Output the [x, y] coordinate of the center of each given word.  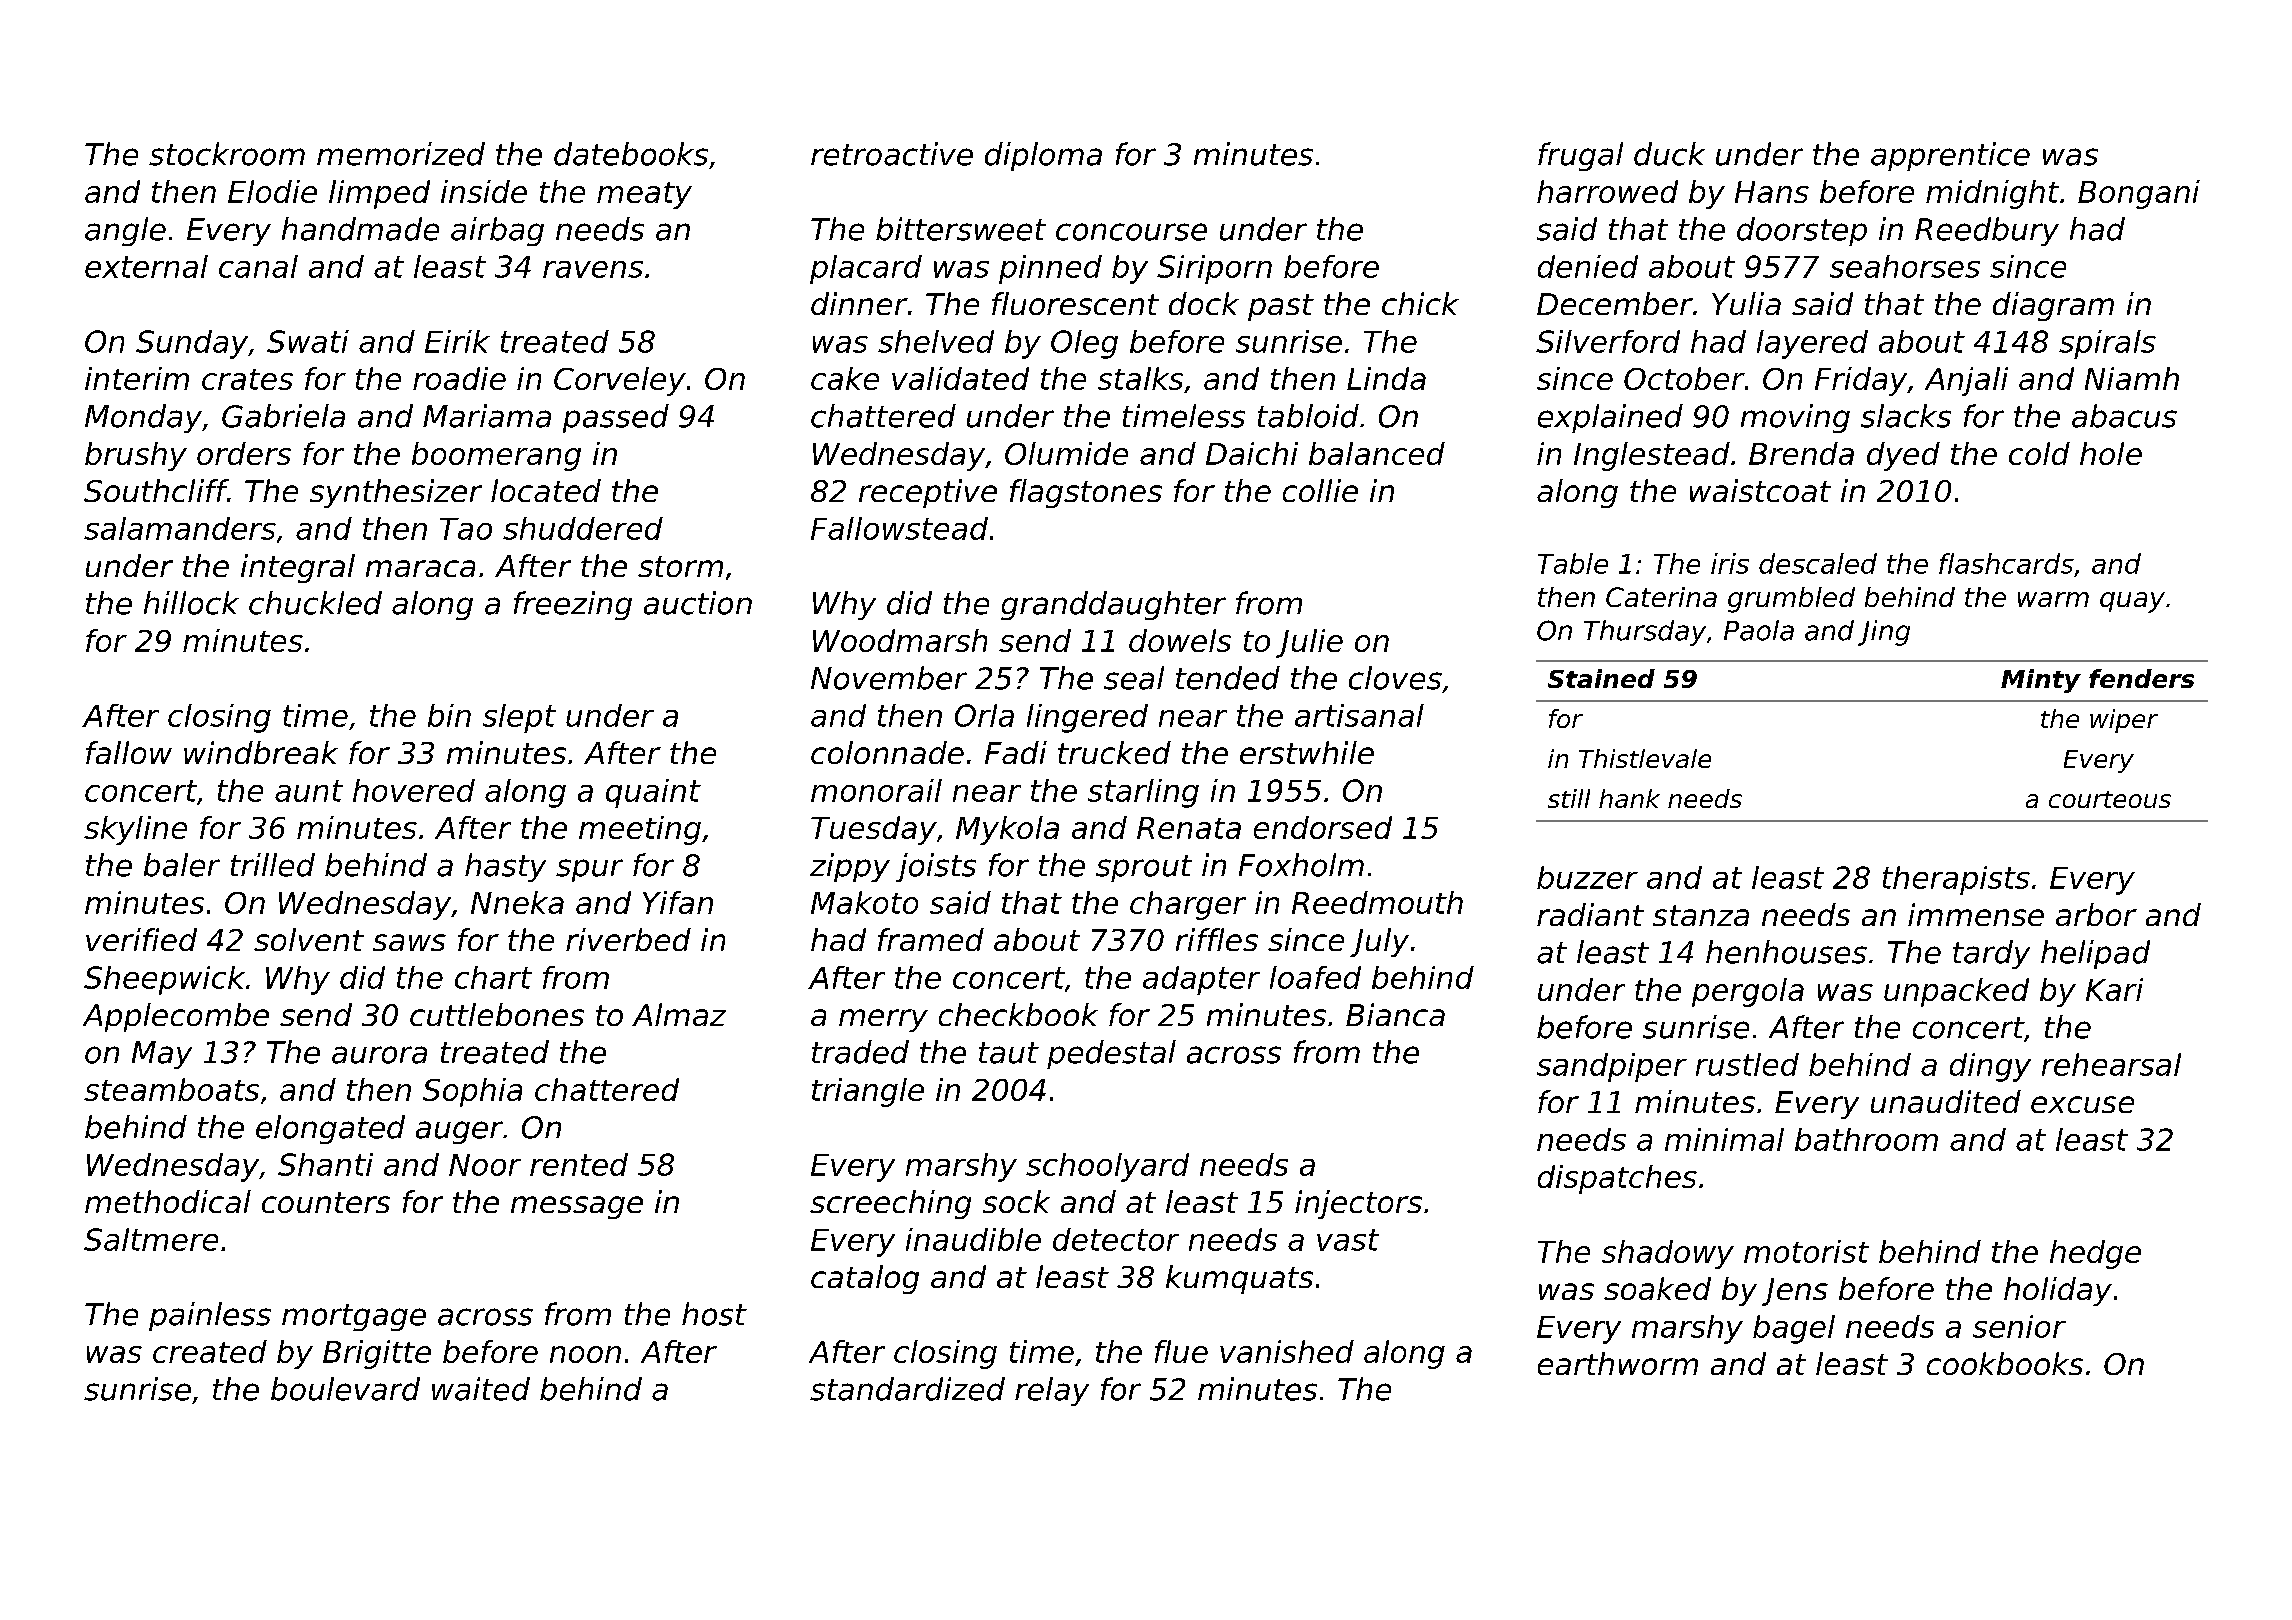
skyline [135, 830]
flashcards [2006, 563]
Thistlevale [1645, 758]
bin [449, 715]
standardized [907, 1389]
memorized [401, 154]
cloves [1395, 678]
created [210, 1351]
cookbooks [2005, 1363]
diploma [1043, 156]
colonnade [887, 752]
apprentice [1950, 156]
